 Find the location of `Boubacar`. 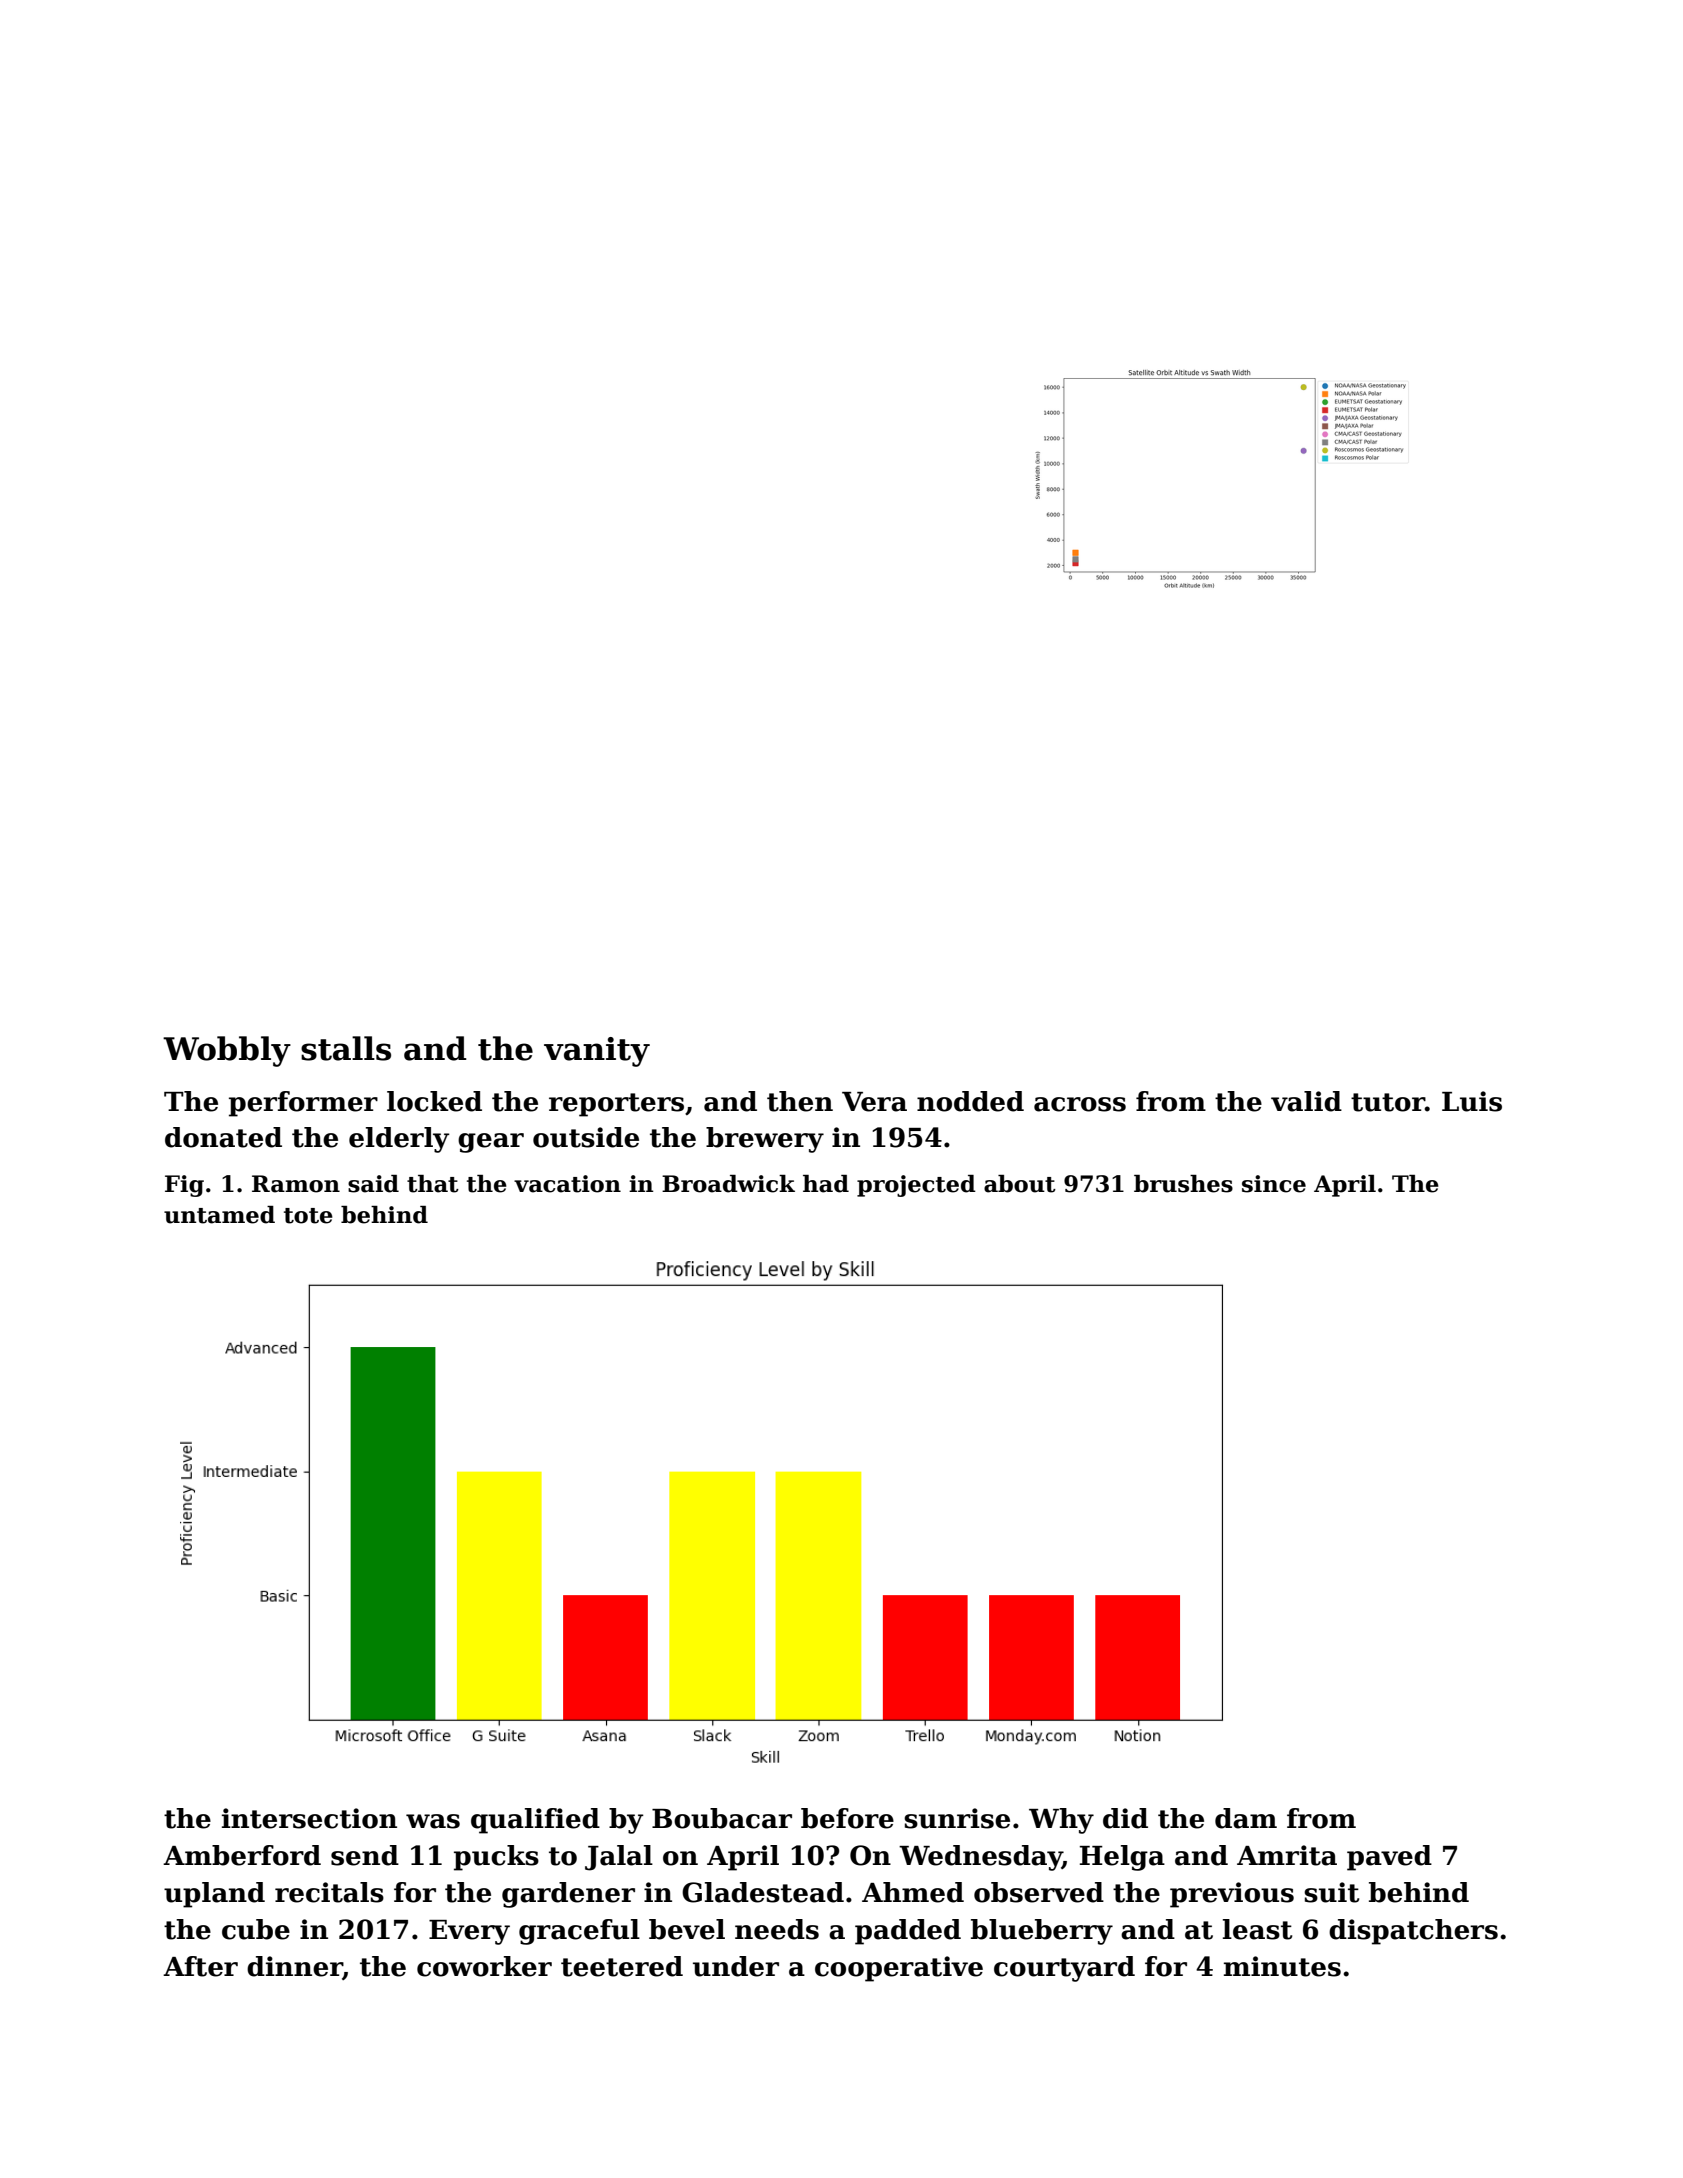

Boubacar is located at coordinates (722, 1818).
